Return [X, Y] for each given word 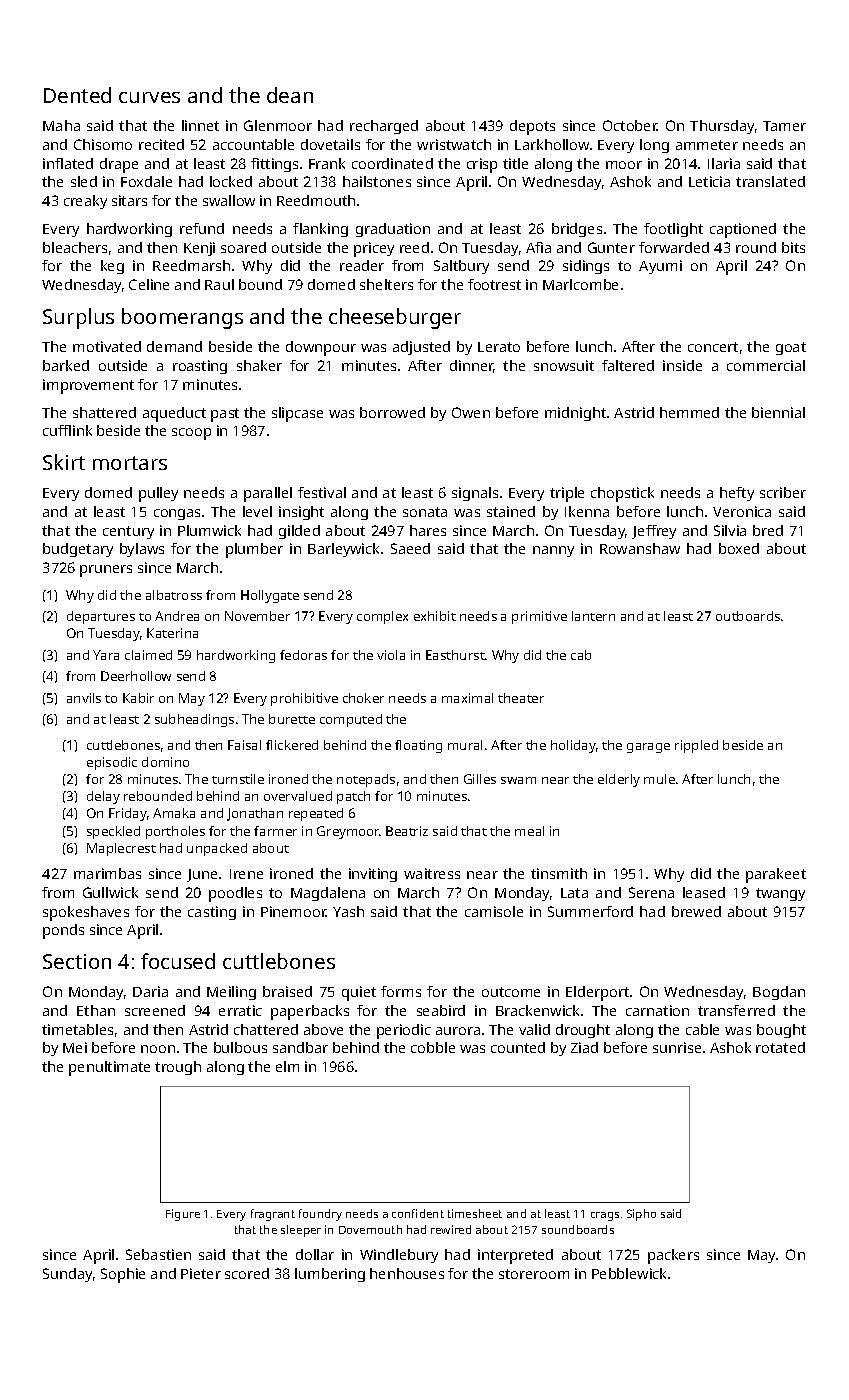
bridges [577, 230]
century [128, 532]
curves [149, 97]
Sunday [67, 1275]
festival [322, 492]
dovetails [330, 144]
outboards [748, 616]
